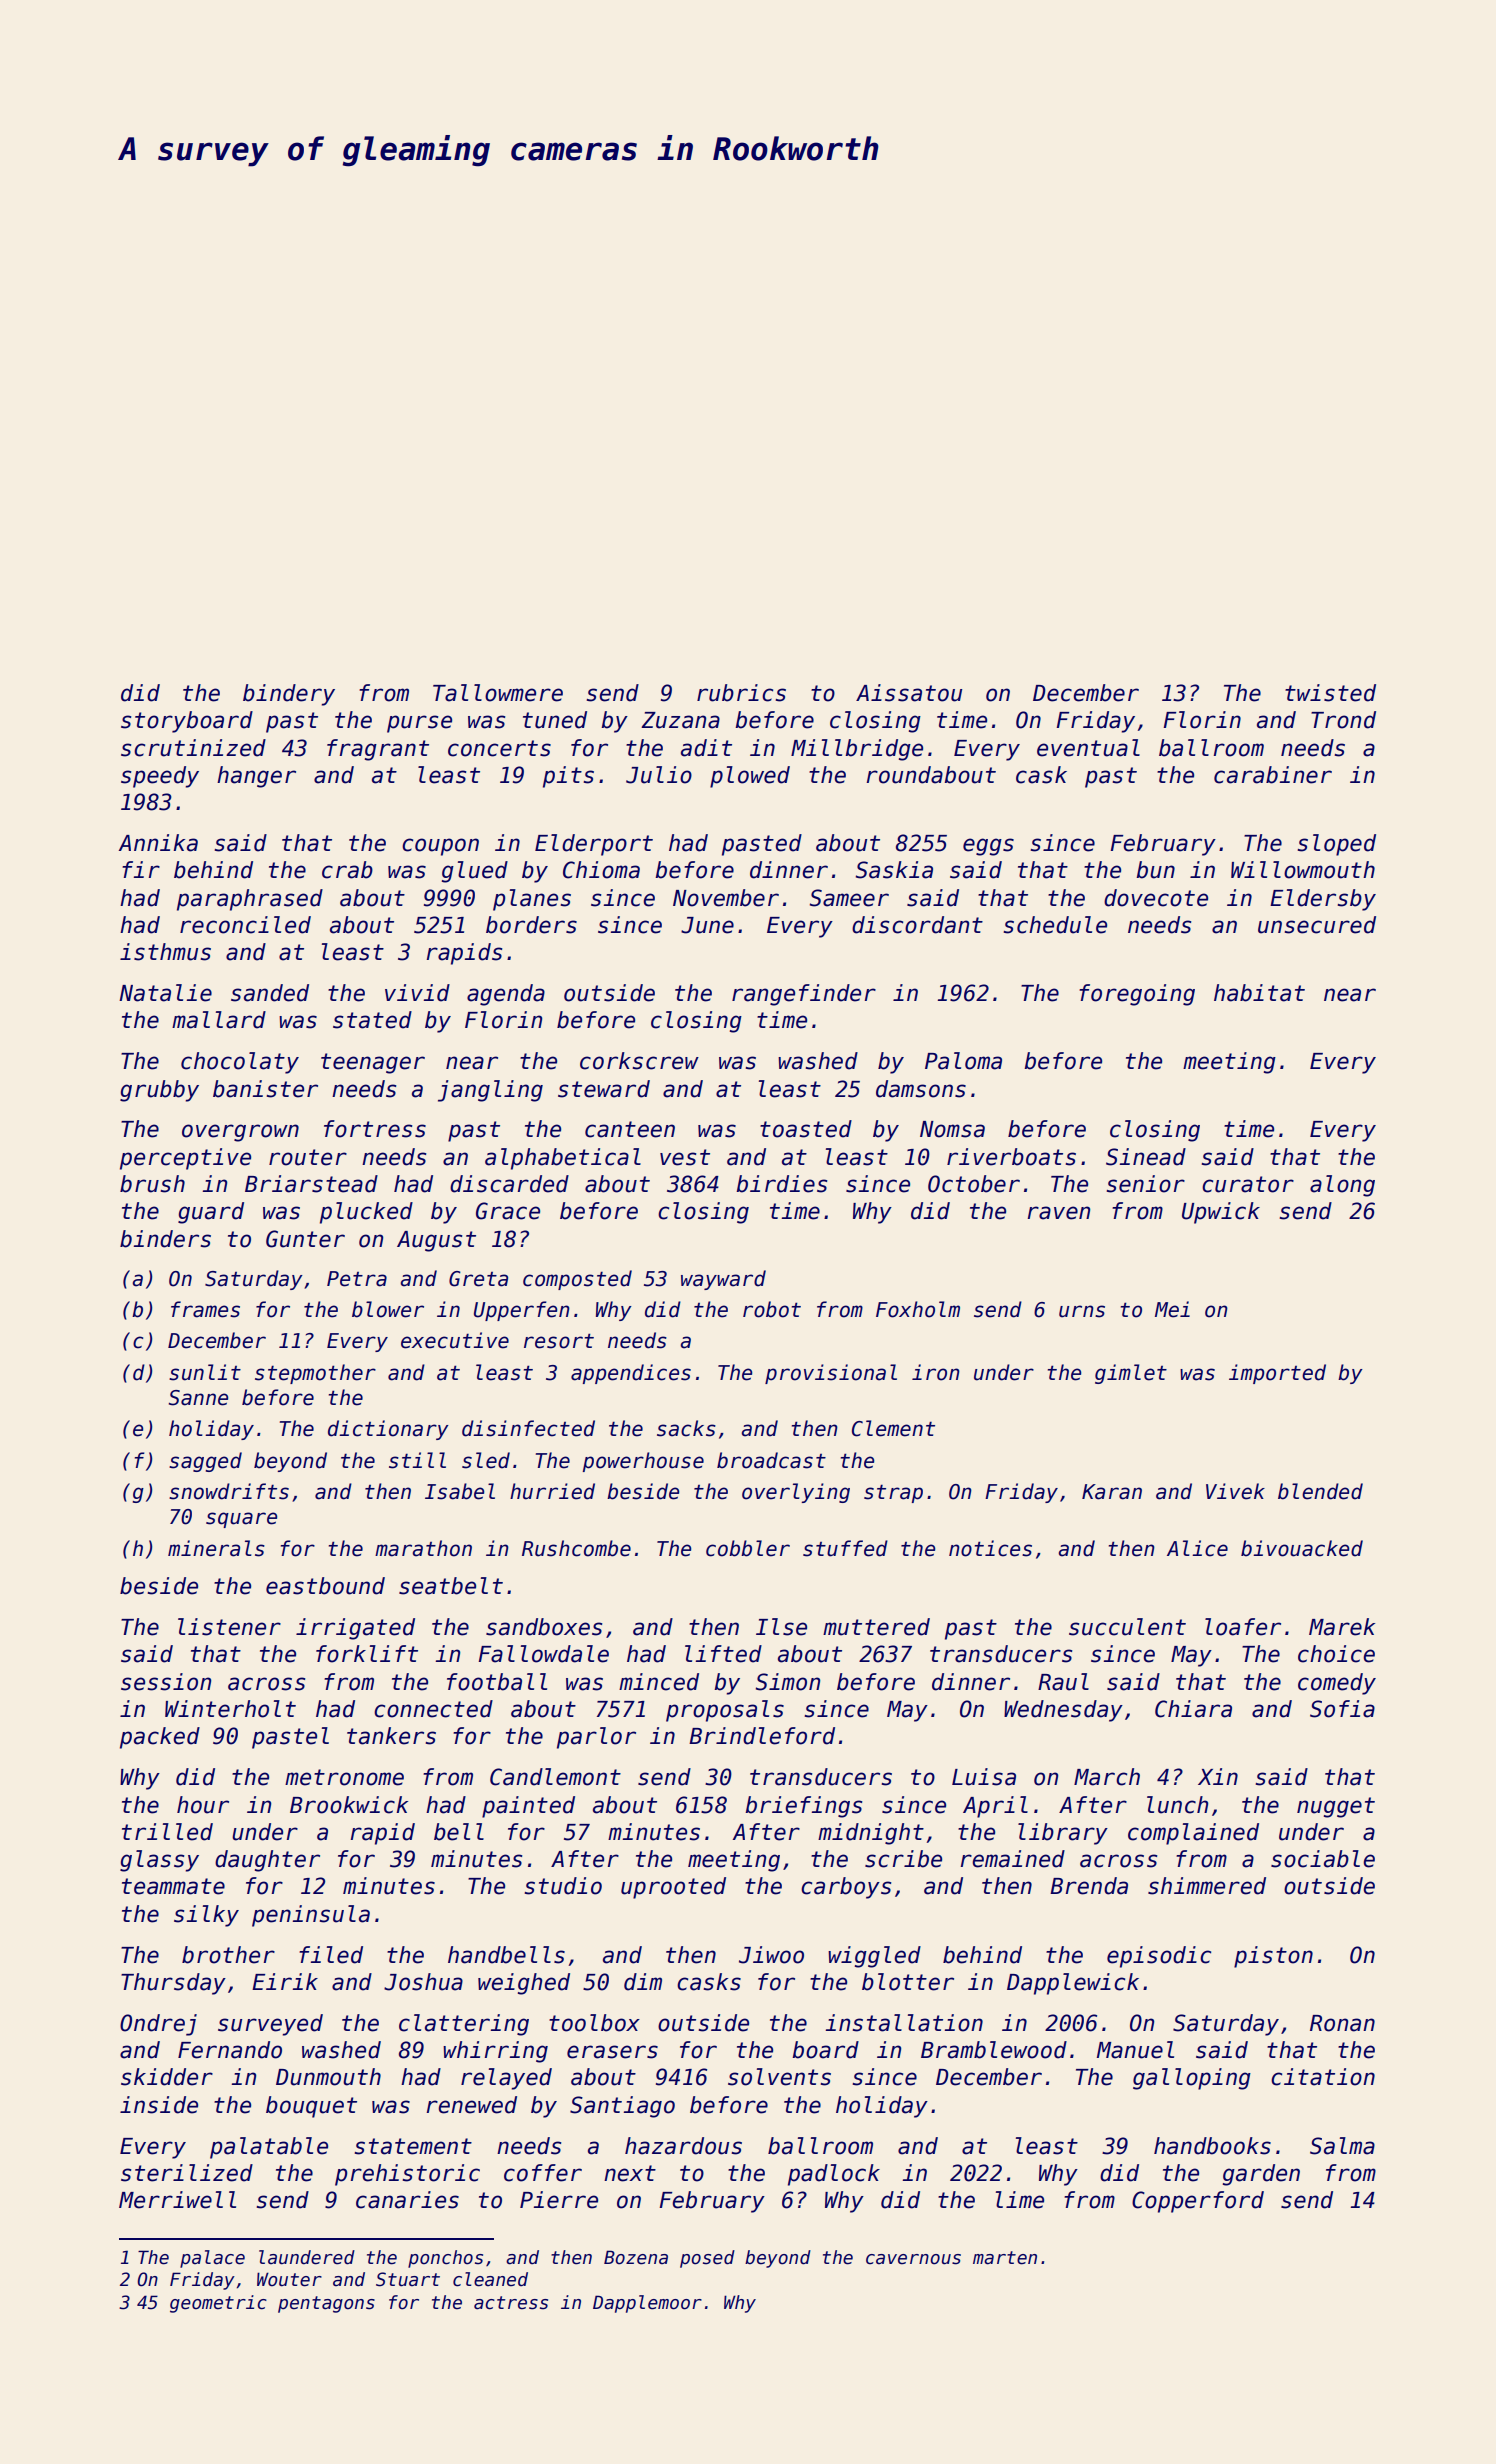 This document has height=2464, width=1496. I want to click on marten, so click(1005, 2258).
